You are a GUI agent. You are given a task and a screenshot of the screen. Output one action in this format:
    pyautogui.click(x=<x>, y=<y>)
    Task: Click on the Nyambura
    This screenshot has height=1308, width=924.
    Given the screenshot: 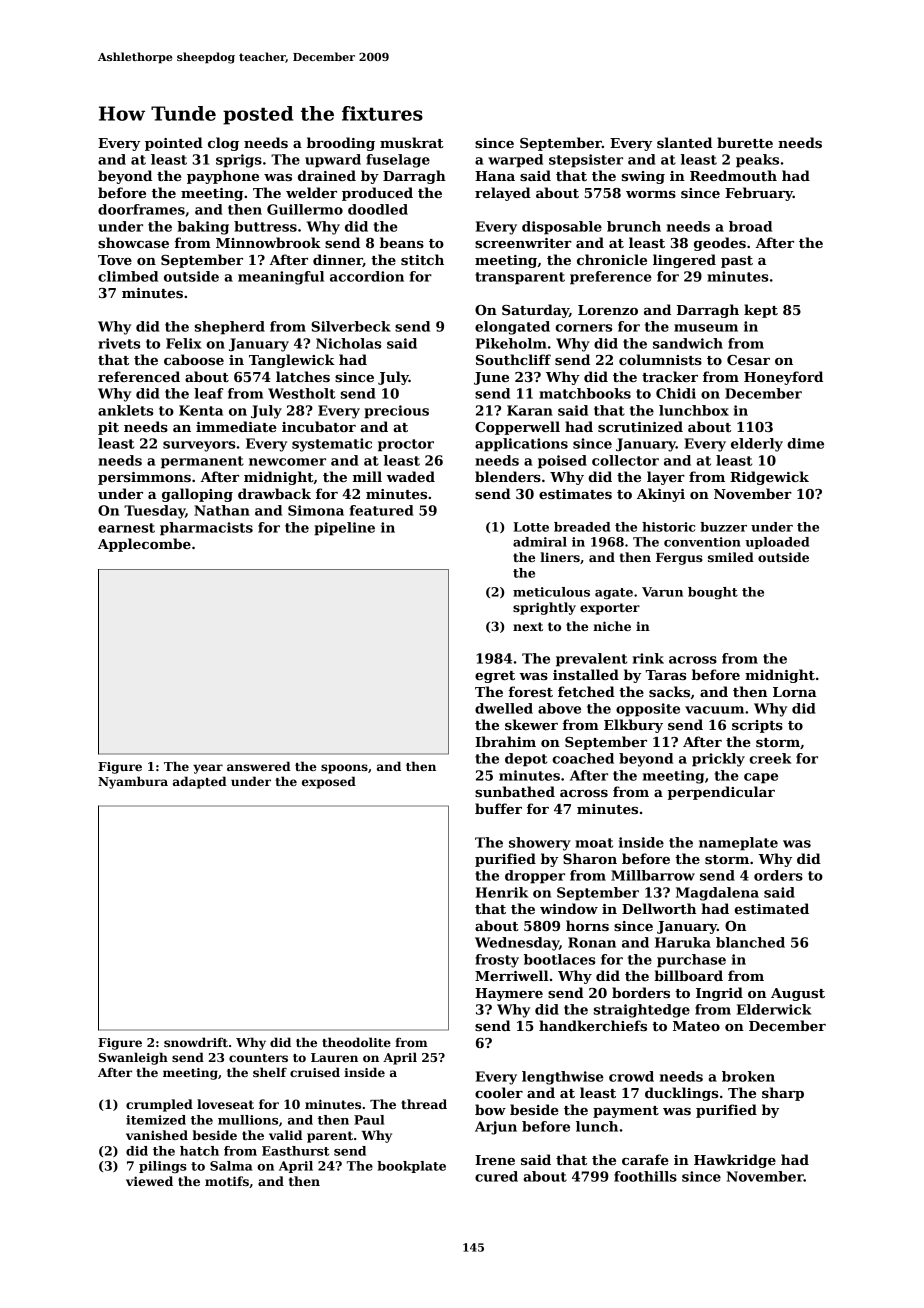 What is the action you would take?
    pyautogui.click(x=133, y=782)
